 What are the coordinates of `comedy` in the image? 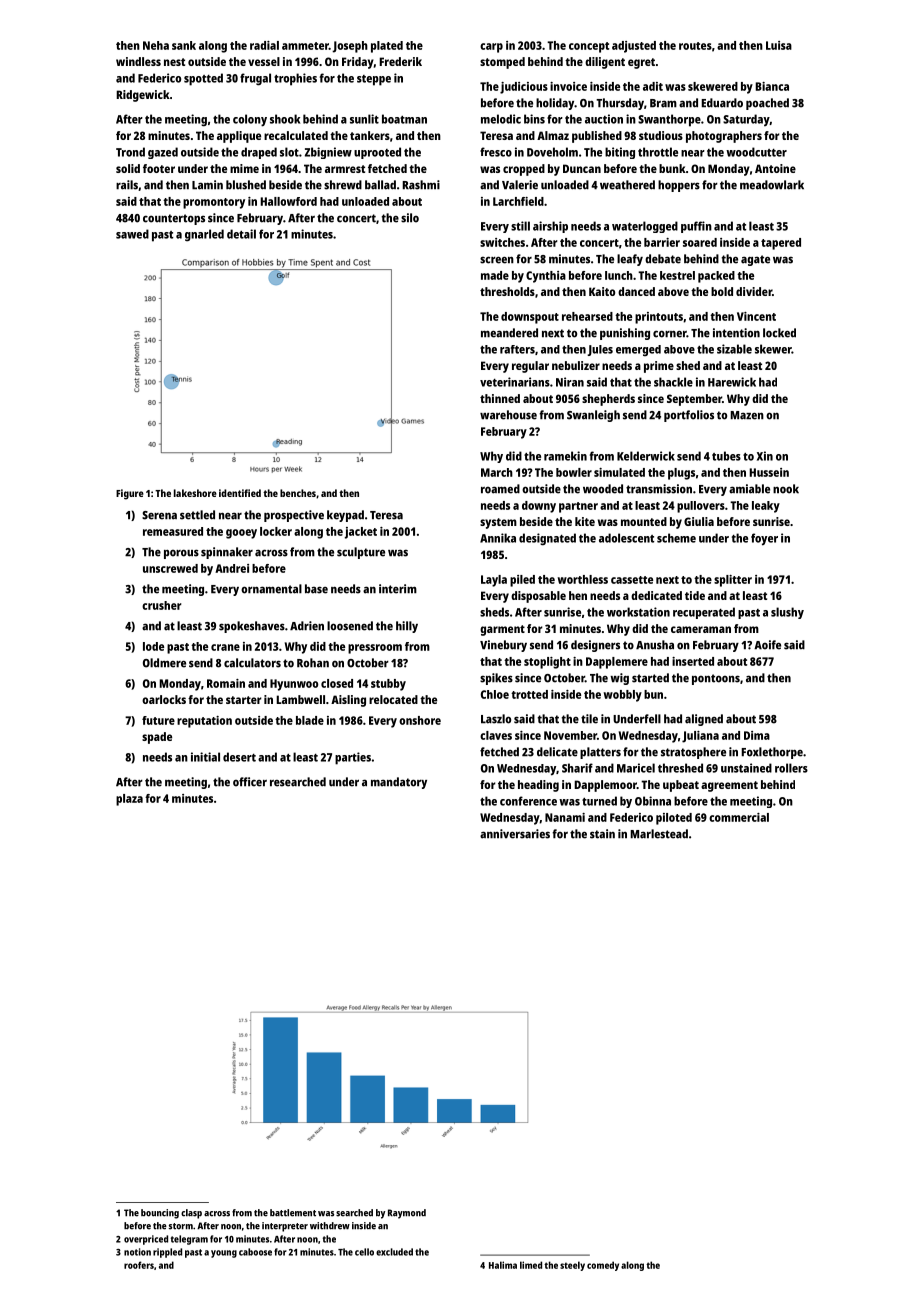 It's located at (603, 1266).
